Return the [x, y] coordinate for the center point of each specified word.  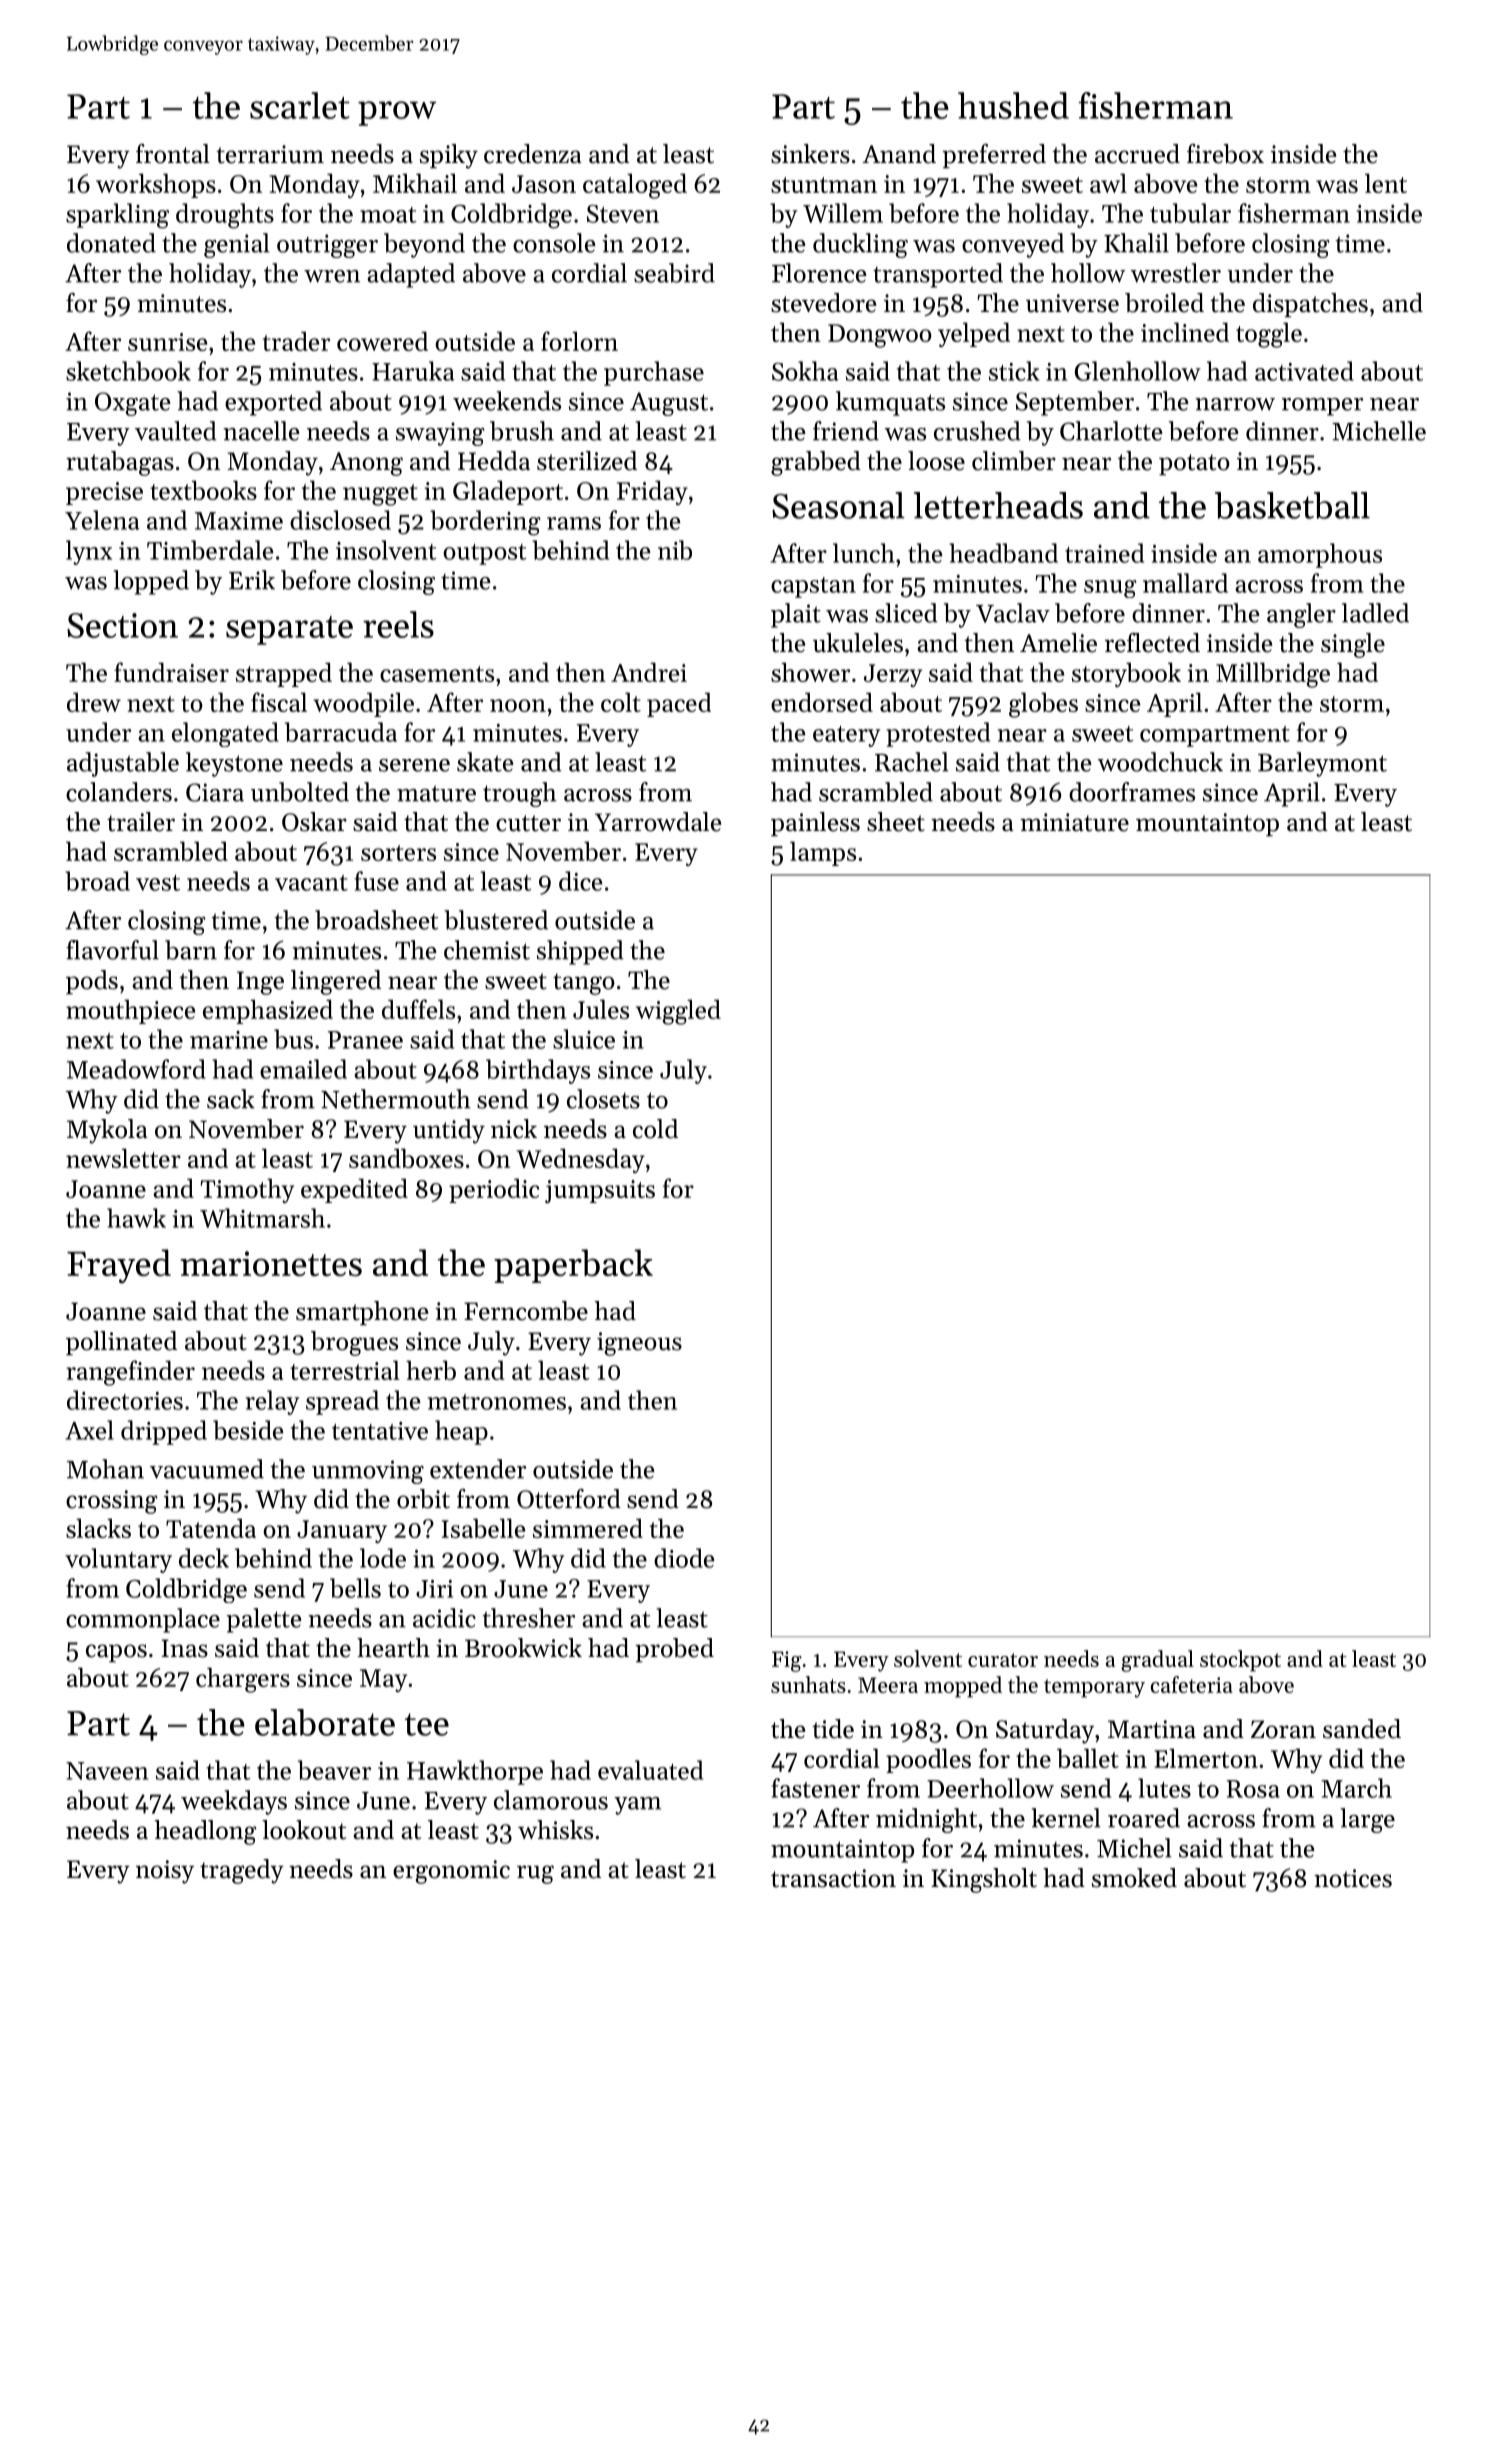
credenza [533, 154]
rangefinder [130, 1373]
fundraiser [171, 672]
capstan [813, 587]
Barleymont [1322, 764]
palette [264, 1620]
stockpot [1240, 1661]
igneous [639, 1344]
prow [397, 113]
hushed [1013, 105]
